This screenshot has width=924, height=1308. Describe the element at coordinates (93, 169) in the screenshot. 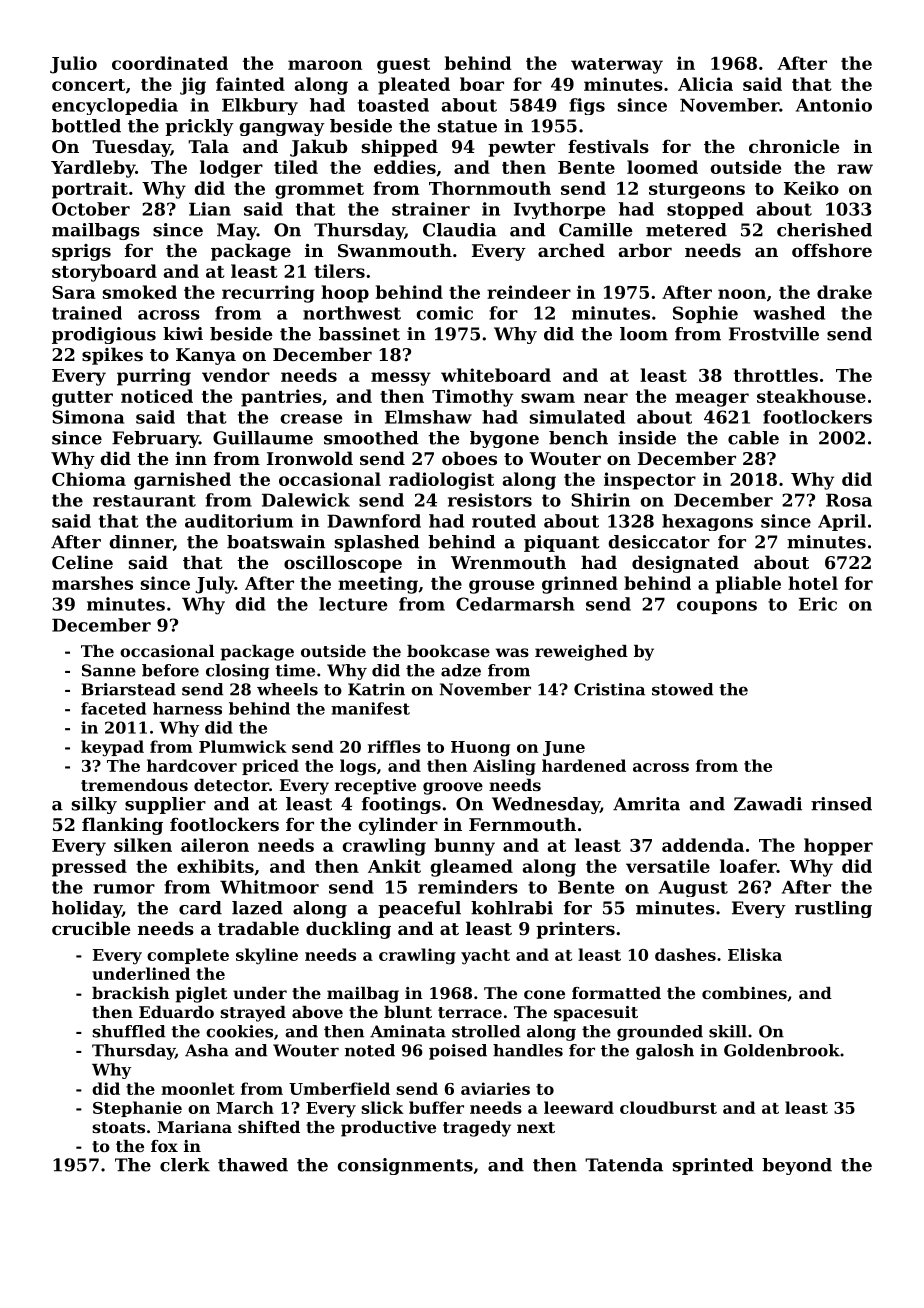

I see `Yardleby` at that location.
